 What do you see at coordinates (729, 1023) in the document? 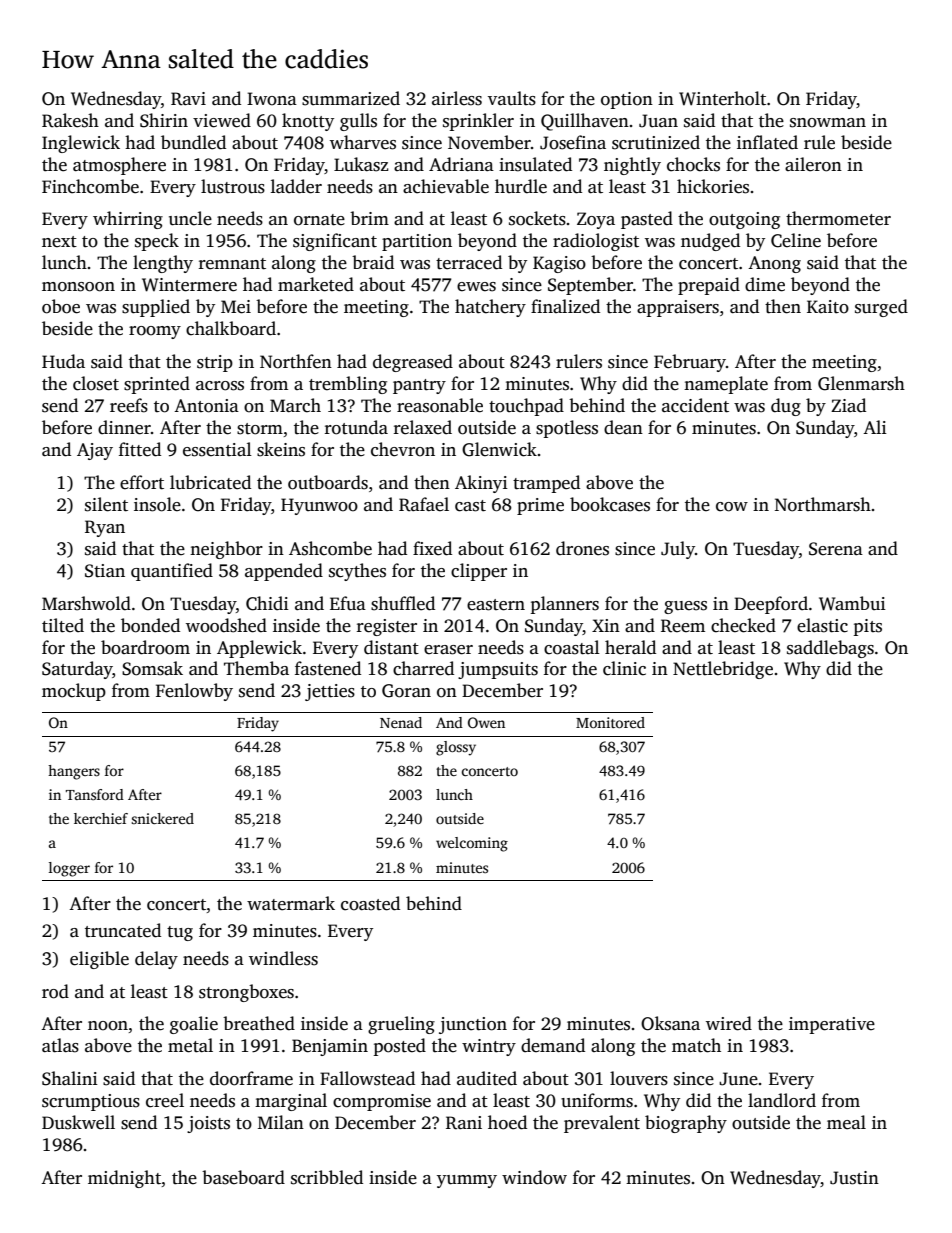
I see `wired` at bounding box center [729, 1023].
